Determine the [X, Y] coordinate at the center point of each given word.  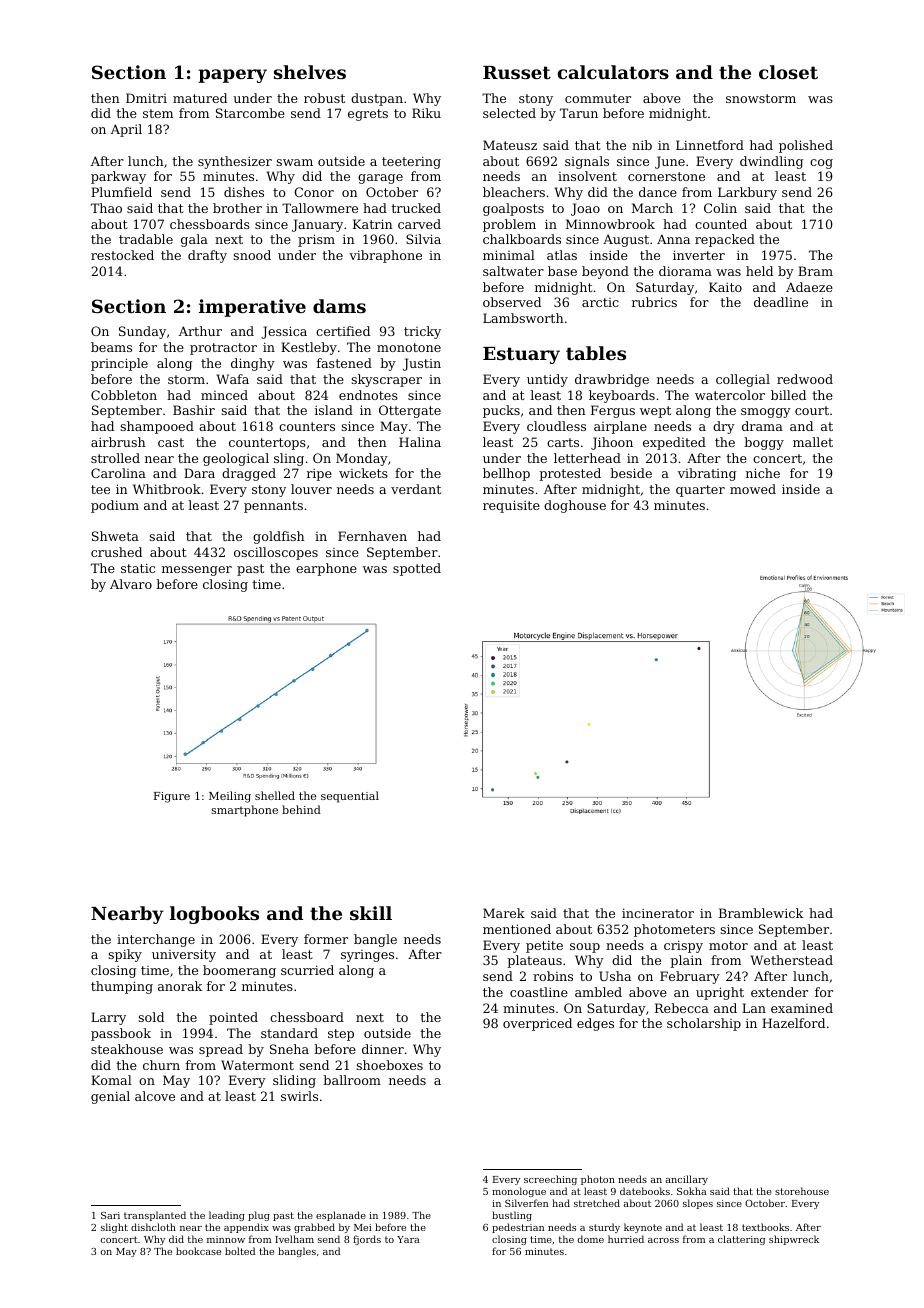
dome [591, 1239]
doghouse [575, 506]
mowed [753, 489]
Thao [106, 208]
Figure [172, 797]
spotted [417, 569]
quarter [700, 491]
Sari [110, 1215]
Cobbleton [124, 395]
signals [587, 162]
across [663, 1240]
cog [821, 164]
